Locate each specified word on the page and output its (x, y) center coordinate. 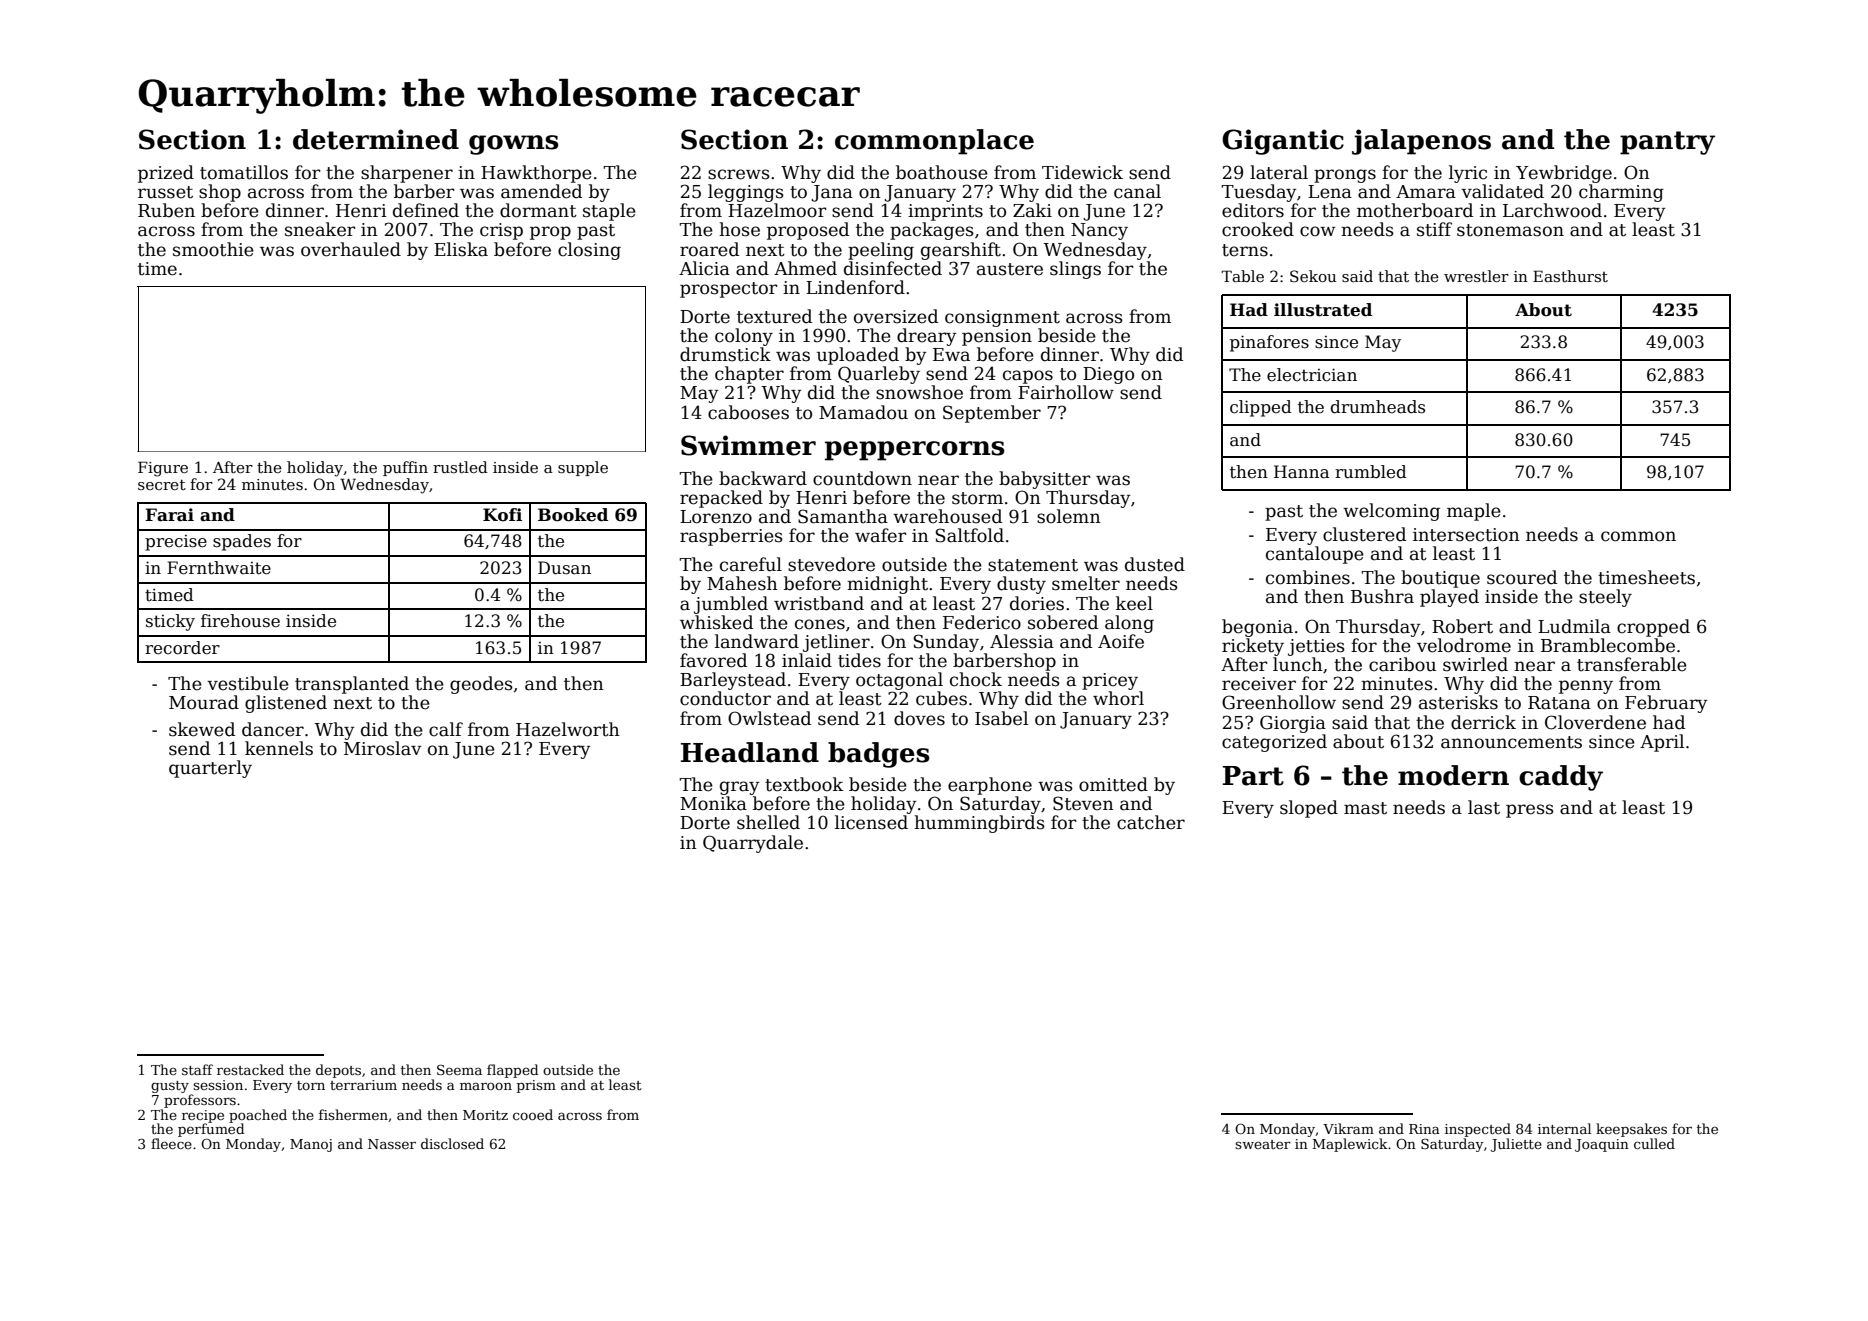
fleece (171, 1143)
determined (376, 139)
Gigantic (1283, 142)
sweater (1263, 1144)
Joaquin (1602, 1145)
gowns (514, 145)
